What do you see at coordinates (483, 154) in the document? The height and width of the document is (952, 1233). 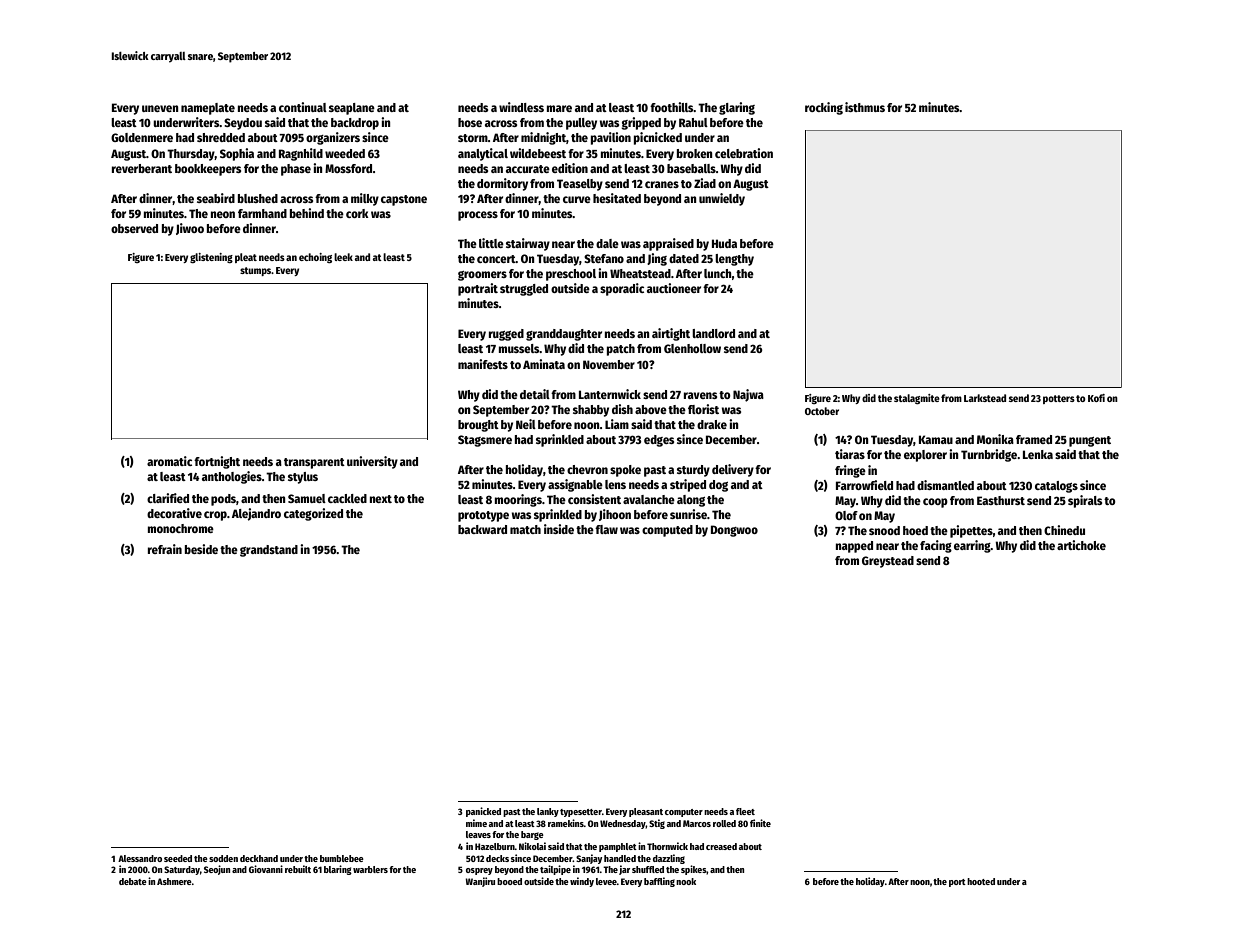 I see `analytical` at bounding box center [483, 154].
